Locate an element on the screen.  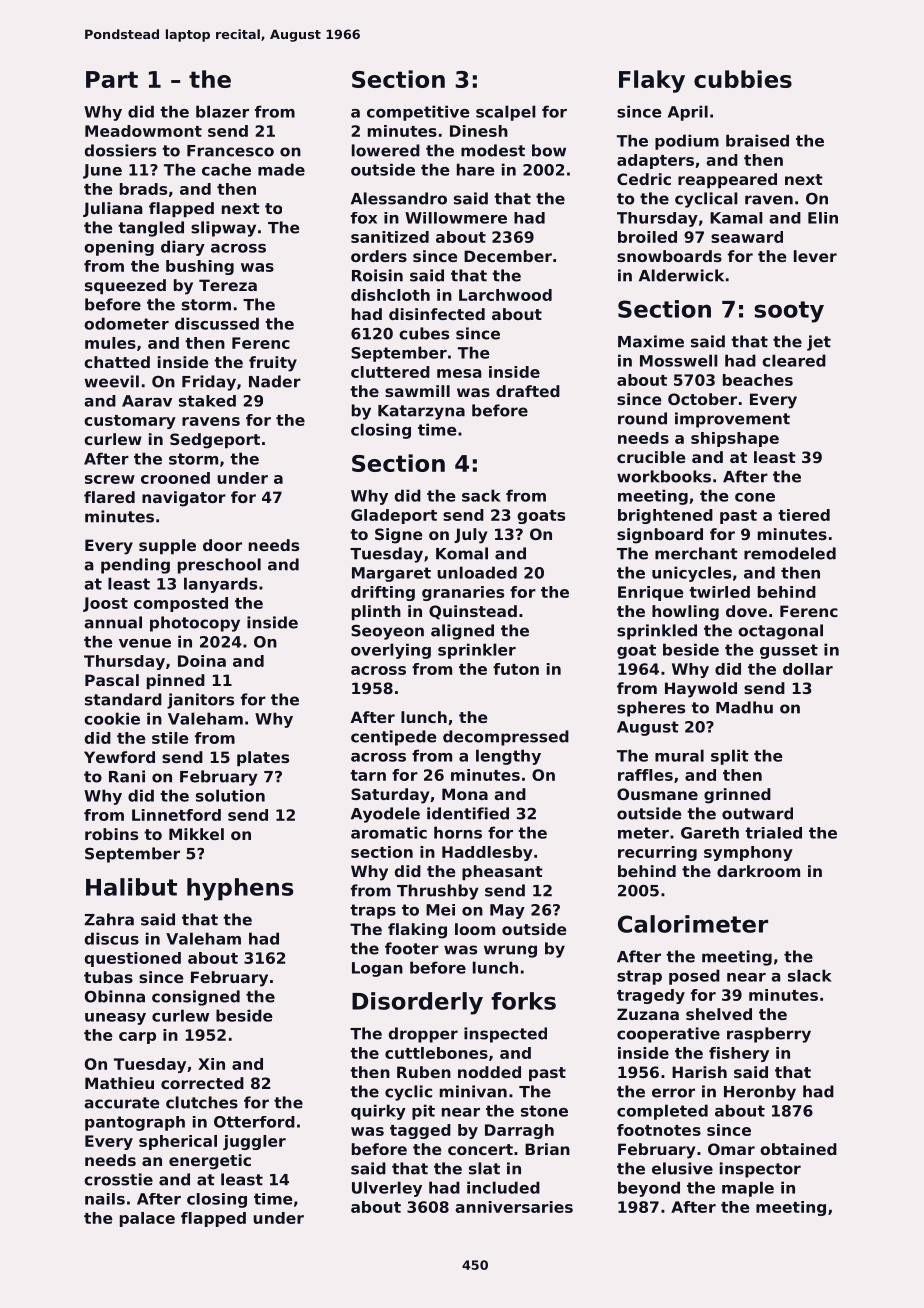
Pascal is located at coordinates (112, 680).
